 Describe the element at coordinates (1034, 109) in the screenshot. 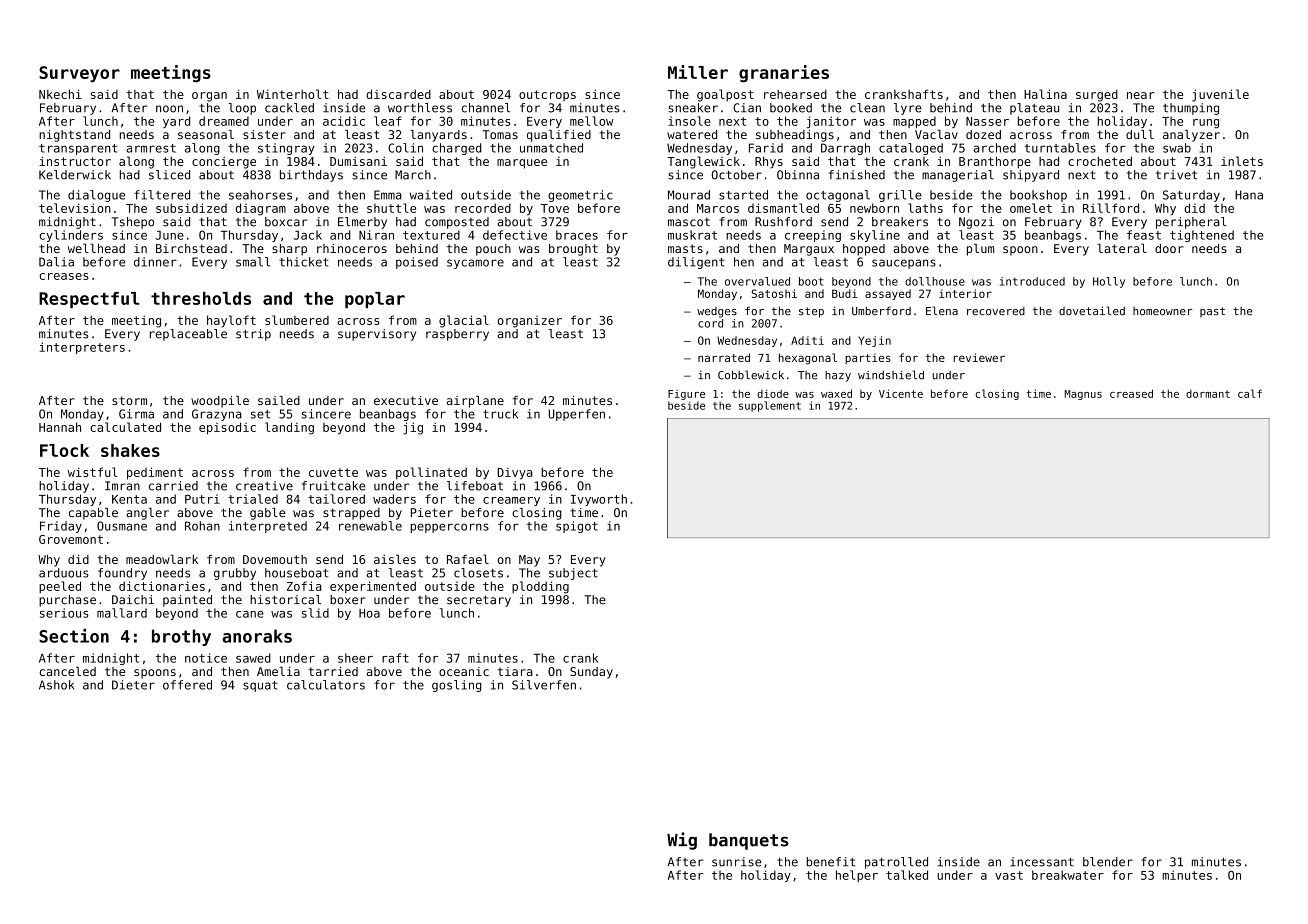

I see `plateau` at that location.
